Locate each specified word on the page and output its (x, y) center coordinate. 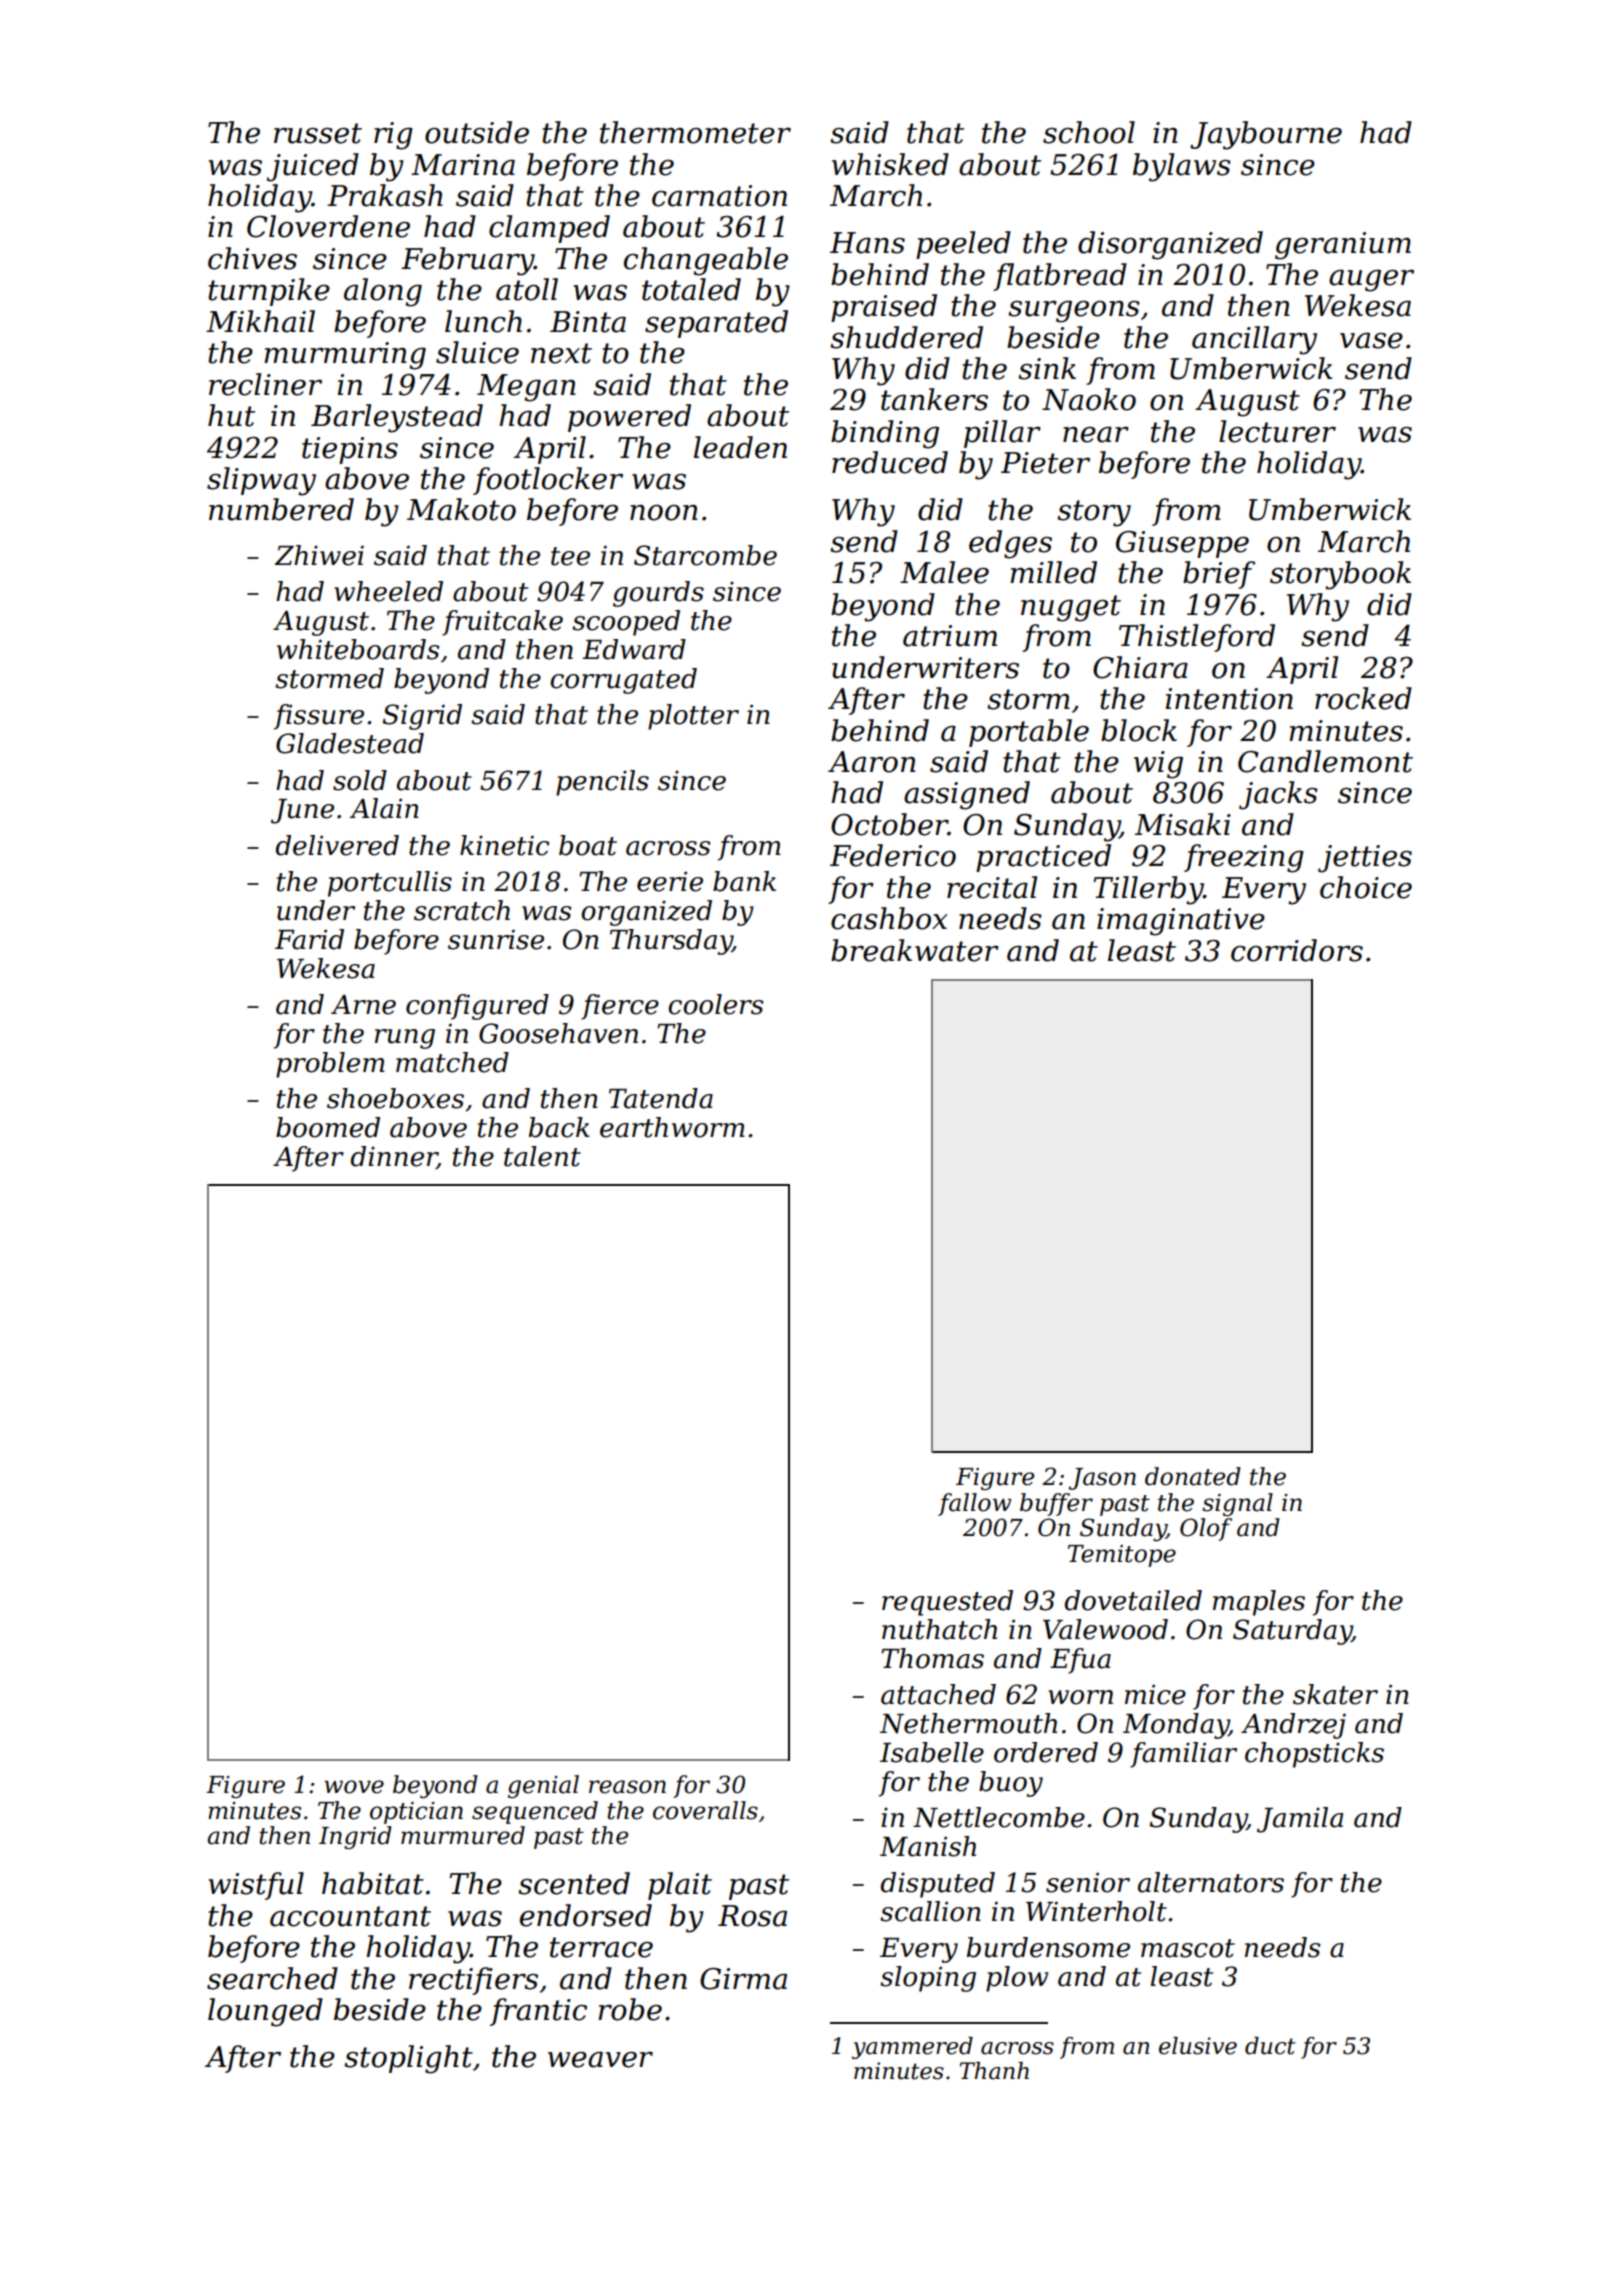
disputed (938, 1885)
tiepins (350, 450)
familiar (1183, 1755)
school (1089, 132)
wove (354, 1787)
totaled (691, 289)
